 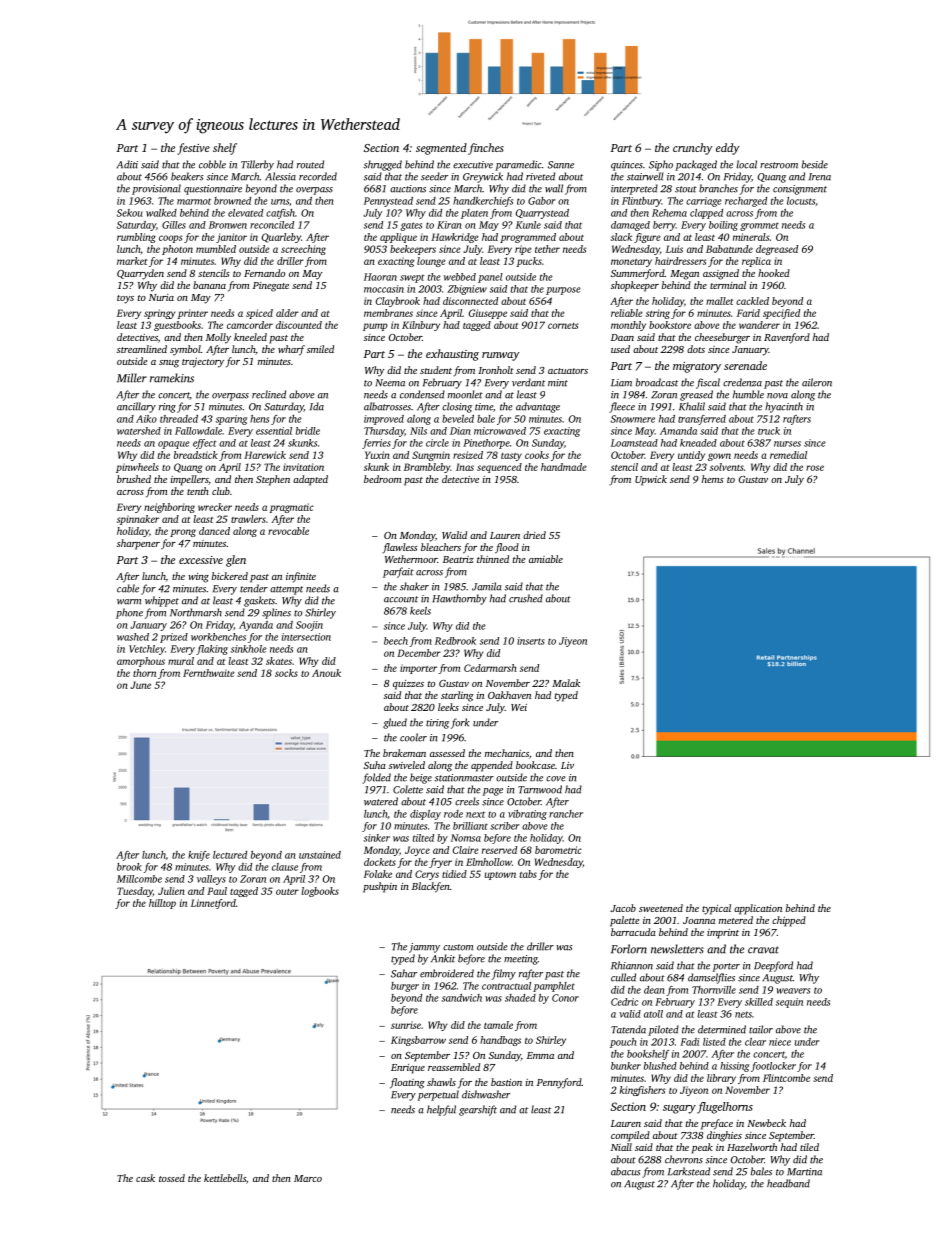 I want to click on beside, so click(x=815, y=164).
